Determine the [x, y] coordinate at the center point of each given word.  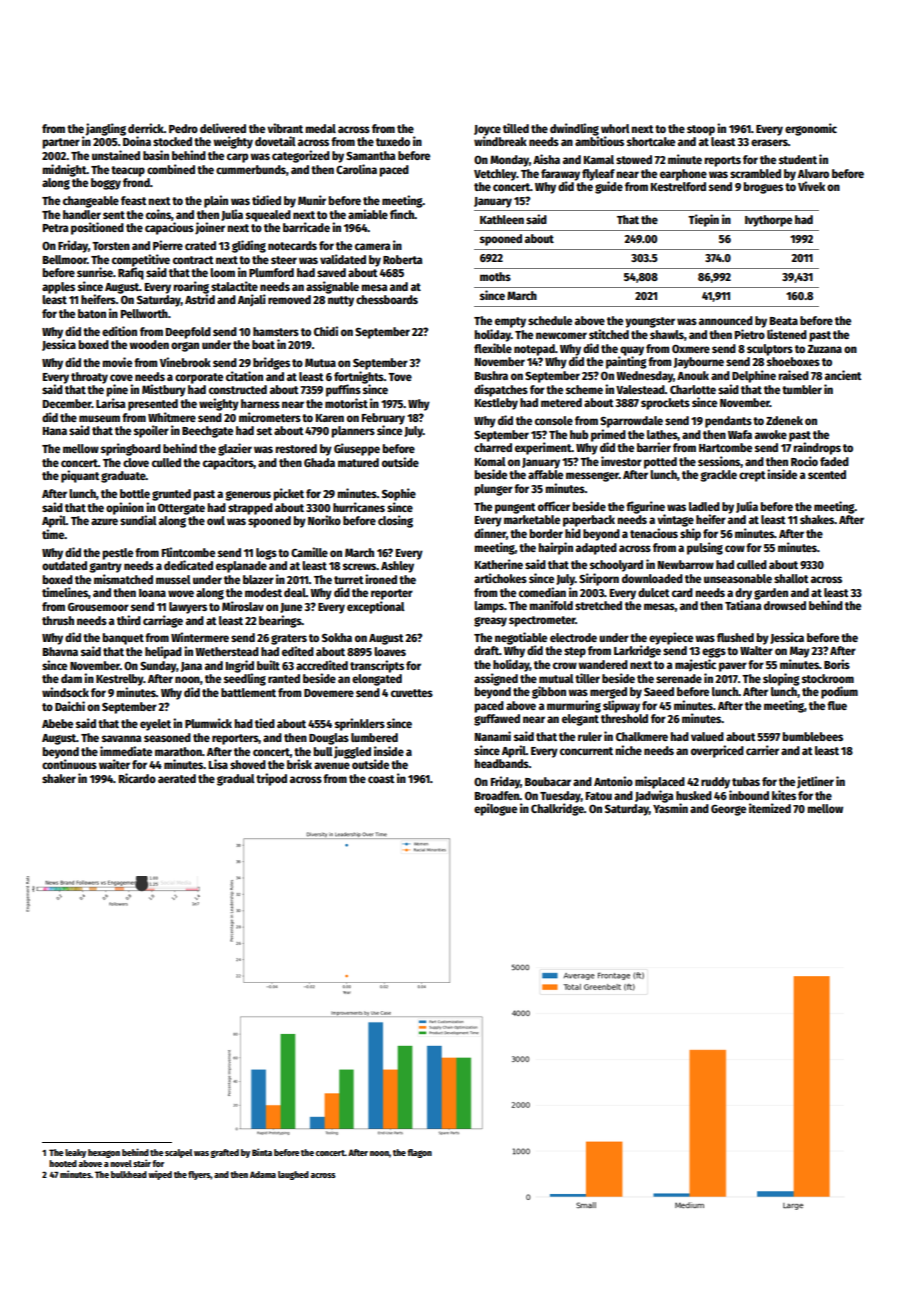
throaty [89, 378]
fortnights [359, 377]
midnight [64, 170]
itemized [770, 808]
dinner [490, 533]
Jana [191, 667]
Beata [784, 321]
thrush [58, 620]
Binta [262, 1152]
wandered [603, 664]
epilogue [495, 809]
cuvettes [412, 693]
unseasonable [738, 578]
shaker [59, 778]
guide [609, 187]
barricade [306, 227]
